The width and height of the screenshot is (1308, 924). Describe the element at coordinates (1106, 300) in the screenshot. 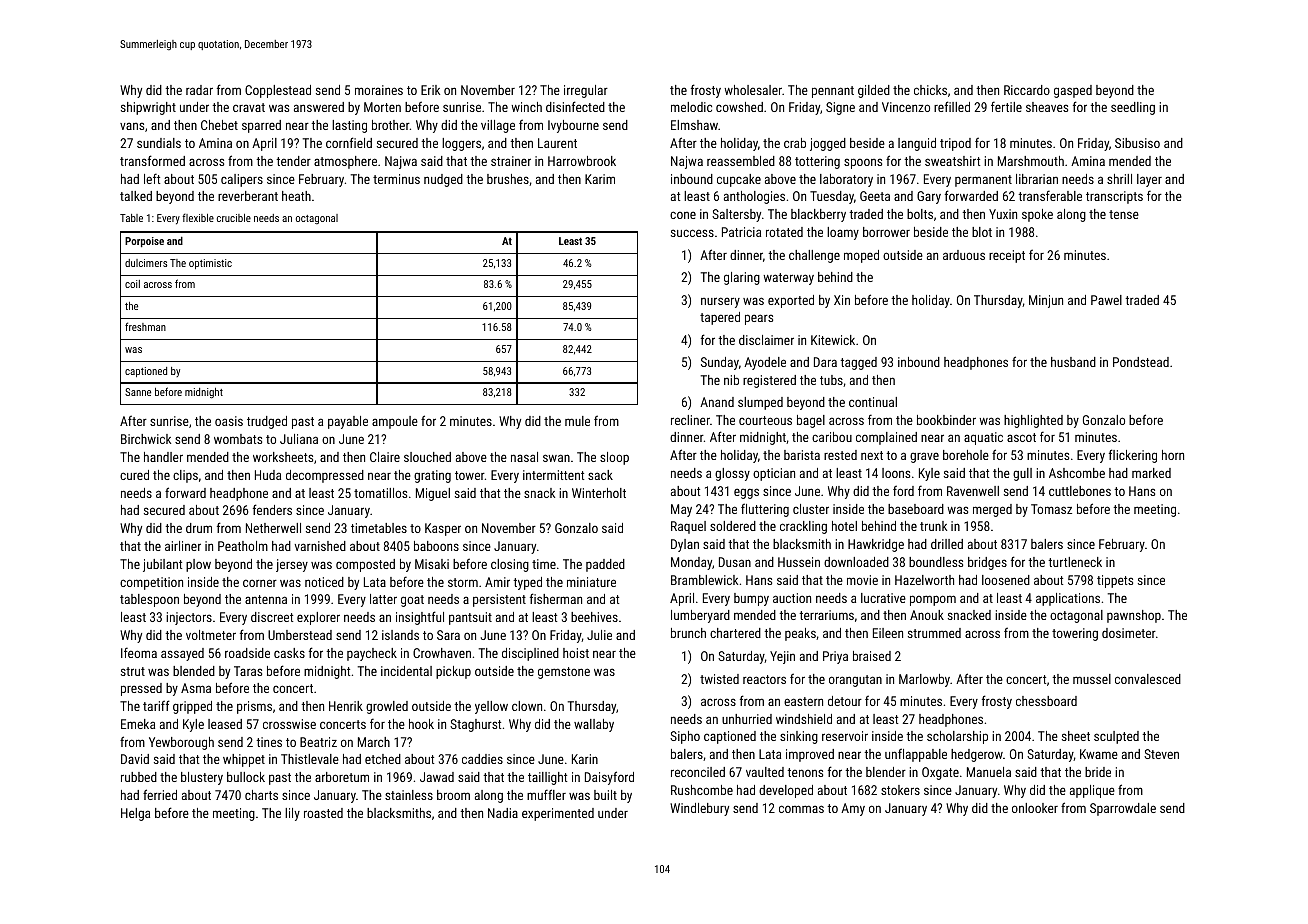

I see `Pawel` at that location.
